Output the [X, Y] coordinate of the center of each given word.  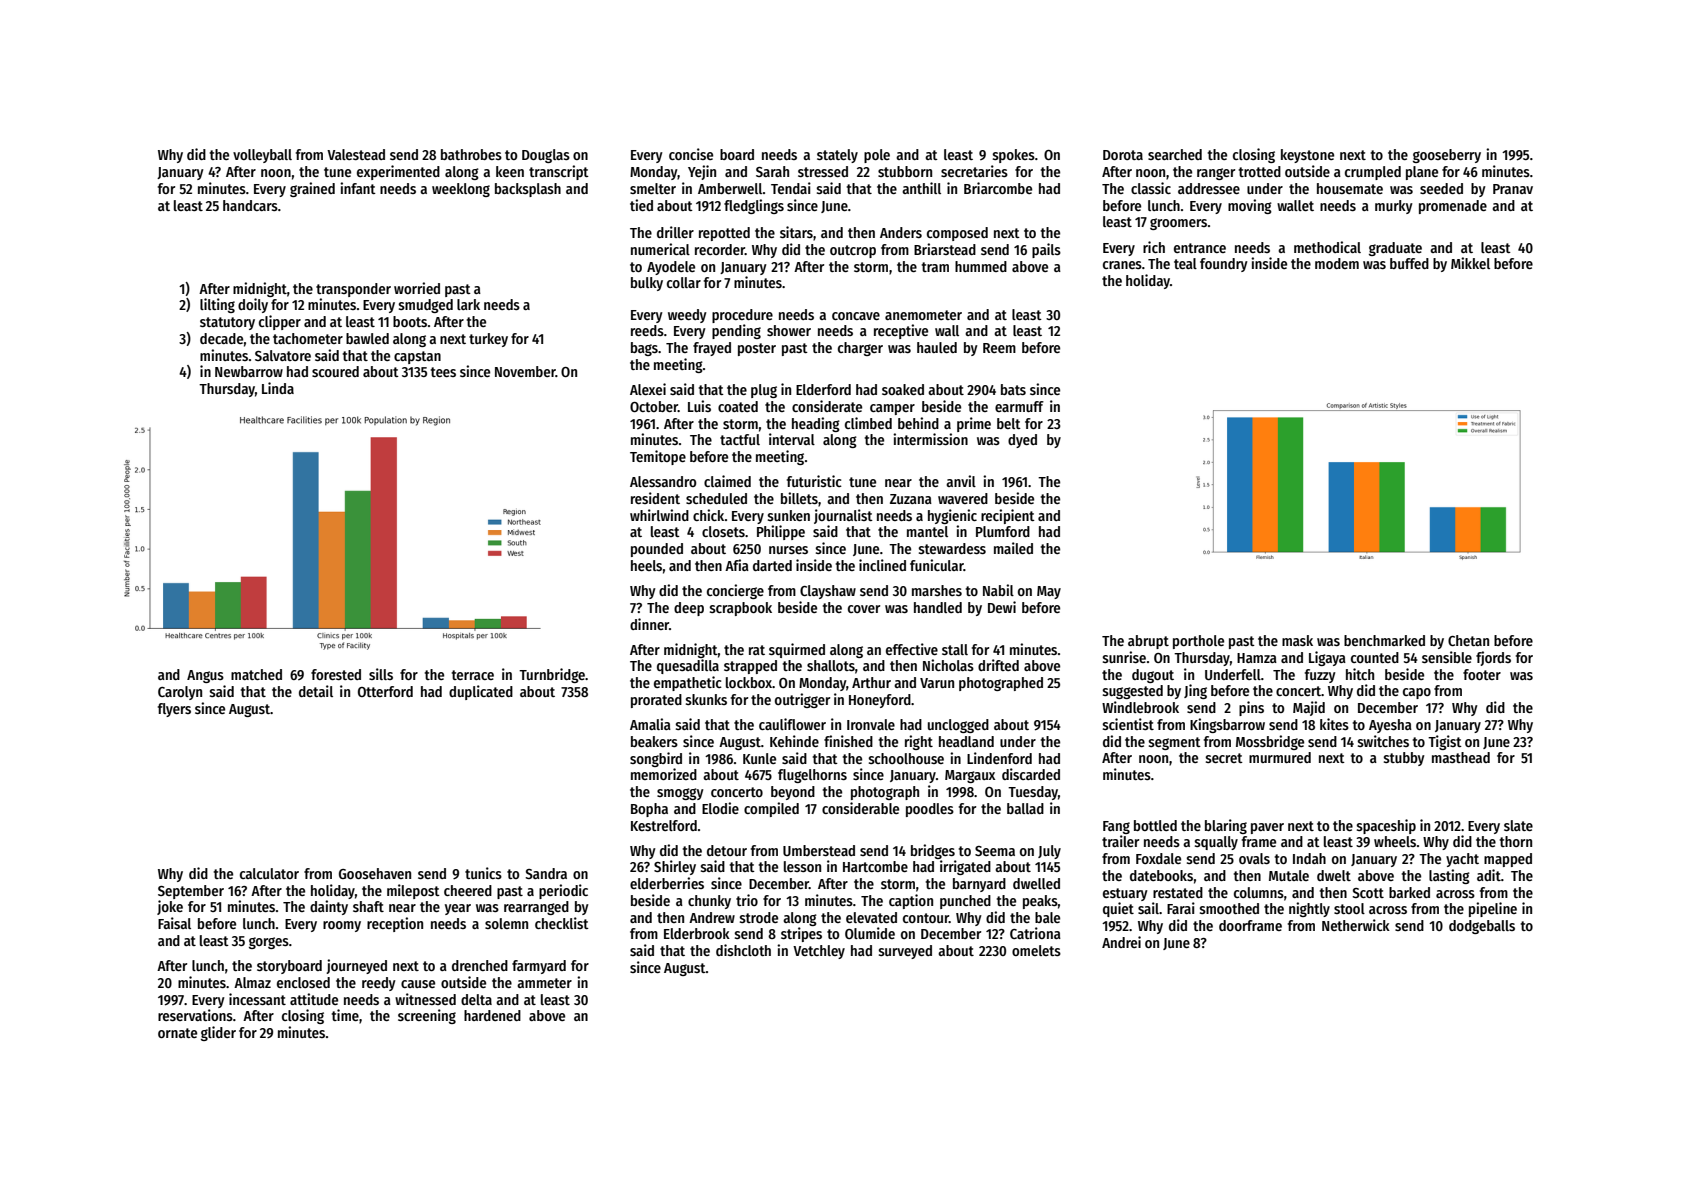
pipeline [1493, 909]
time [345, 1015]
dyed [1022, 441]
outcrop [853, 251]
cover [864, 609]
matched [256, 674]
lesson [802, 866]
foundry [1224, 265]
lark [468, 304]
